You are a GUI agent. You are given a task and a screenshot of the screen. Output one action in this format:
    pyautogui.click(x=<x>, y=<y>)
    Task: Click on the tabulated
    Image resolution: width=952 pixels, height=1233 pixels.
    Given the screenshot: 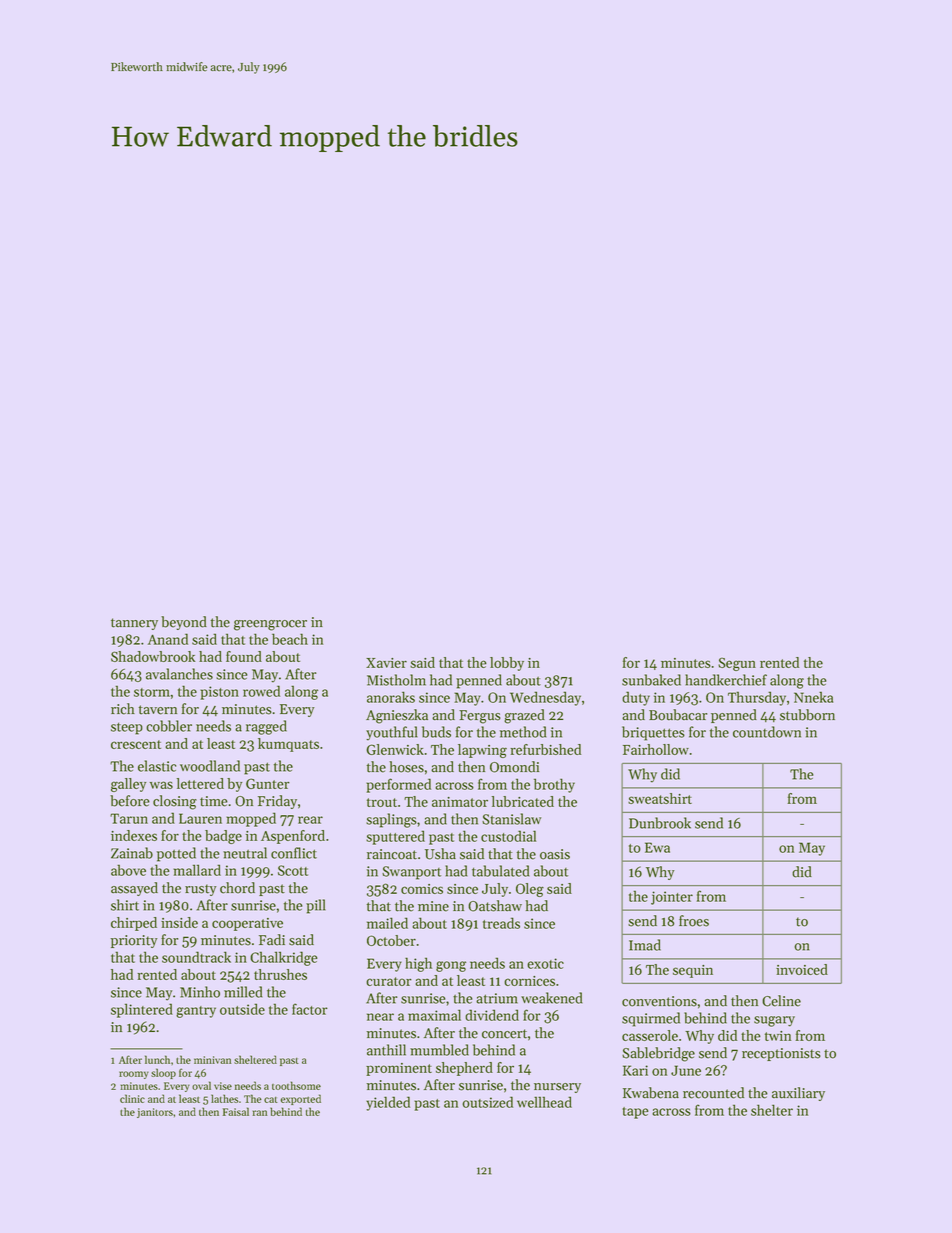 What is the action you would take?
    pyautogui.click(x=500, y=871)
